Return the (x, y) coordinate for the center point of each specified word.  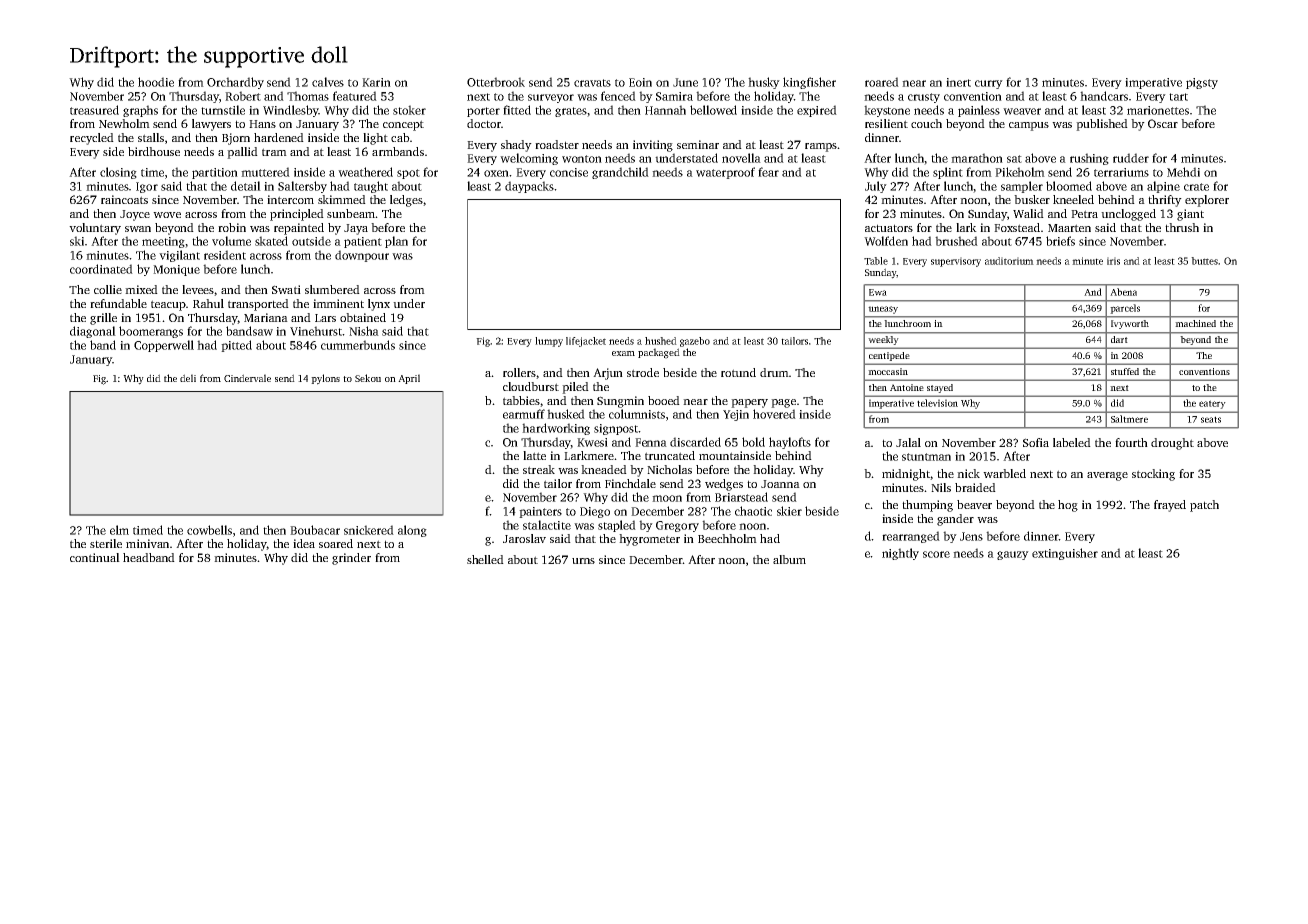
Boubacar (315, 530)
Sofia (1036, 442)
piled (575, 388)
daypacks (529, 187)
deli (188, 378)
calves (328, 82)
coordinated (101, 269)
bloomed (1069, 186)
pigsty (1202, 83)
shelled (485, 559)
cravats (592, 83)
